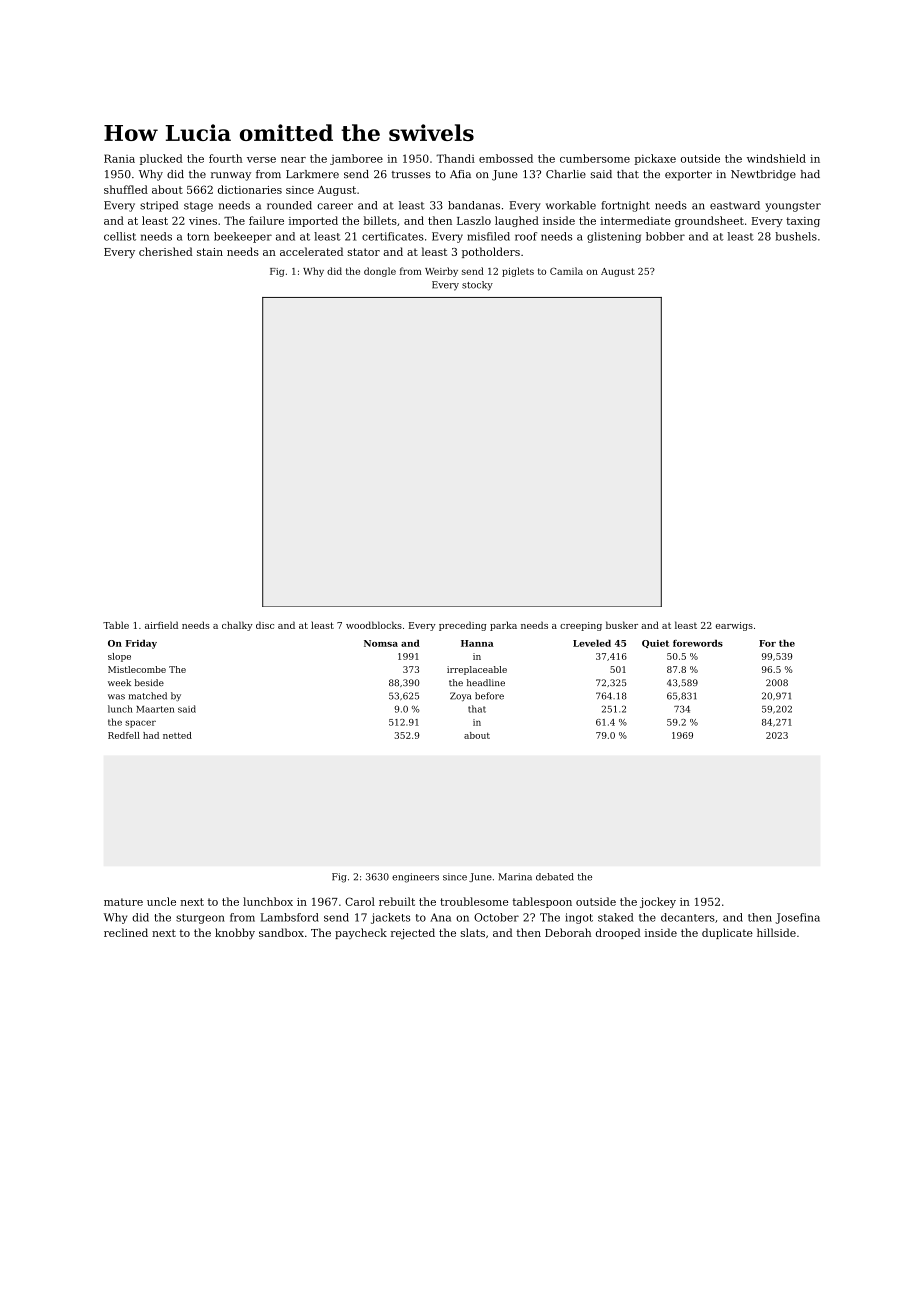 This page has height=1308, width=924. What do you see at coordinates (393, 236) in the page?
I see `certificates` at bounding box center [393, 236].
